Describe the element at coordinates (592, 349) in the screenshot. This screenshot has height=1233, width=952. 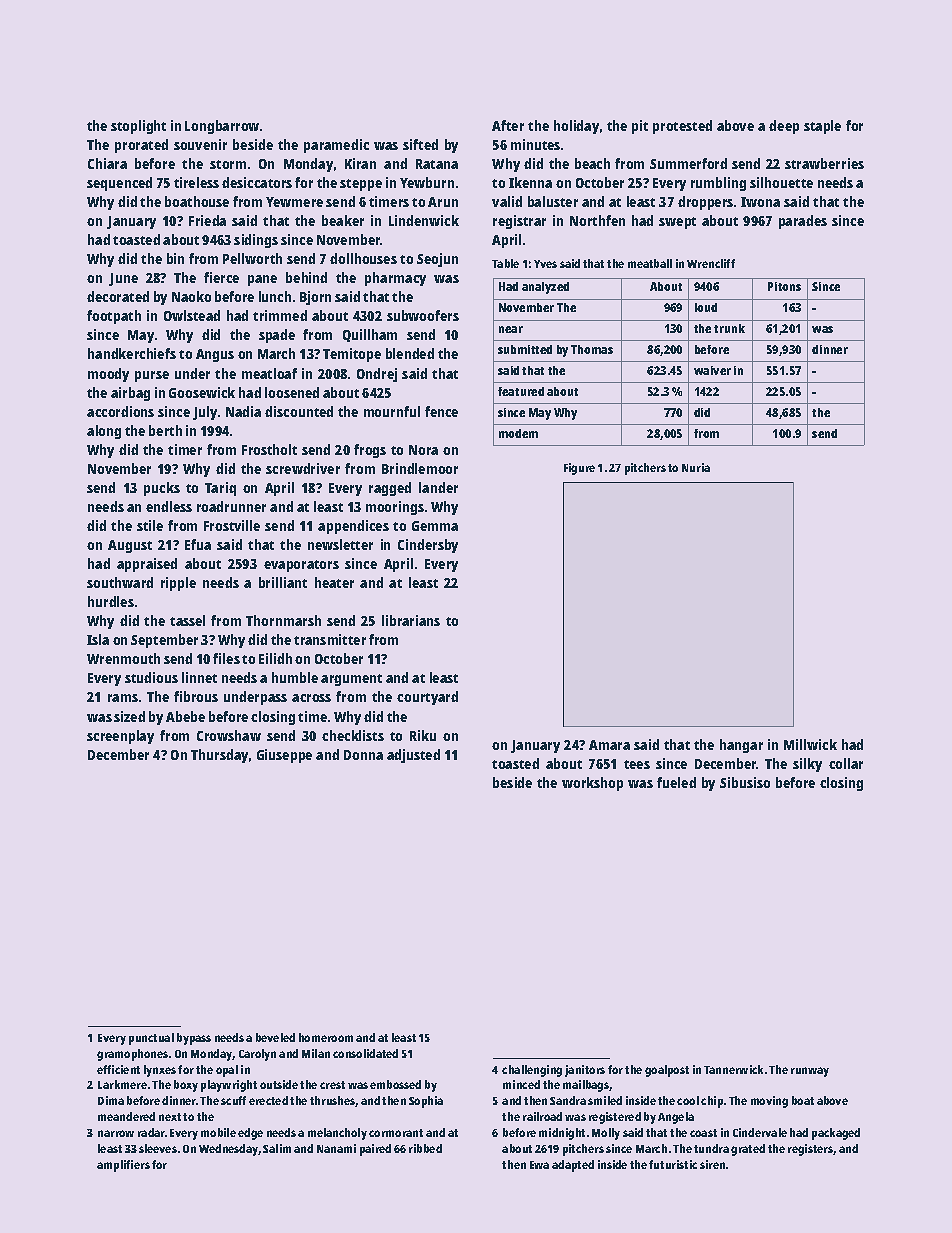
I see `Thomas` at that location.
